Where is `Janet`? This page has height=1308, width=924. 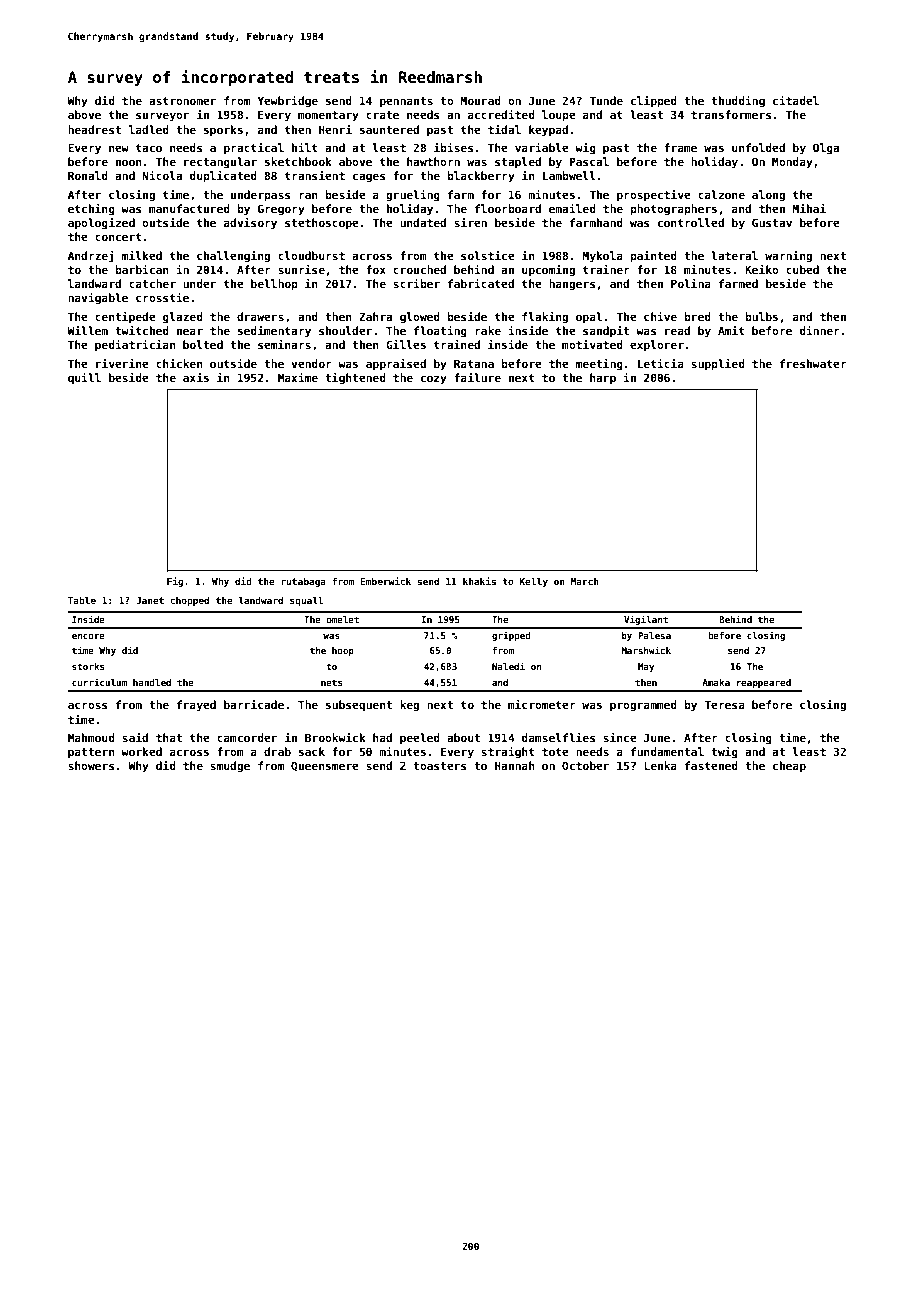 Janet is located at coordinates (150, 600).
